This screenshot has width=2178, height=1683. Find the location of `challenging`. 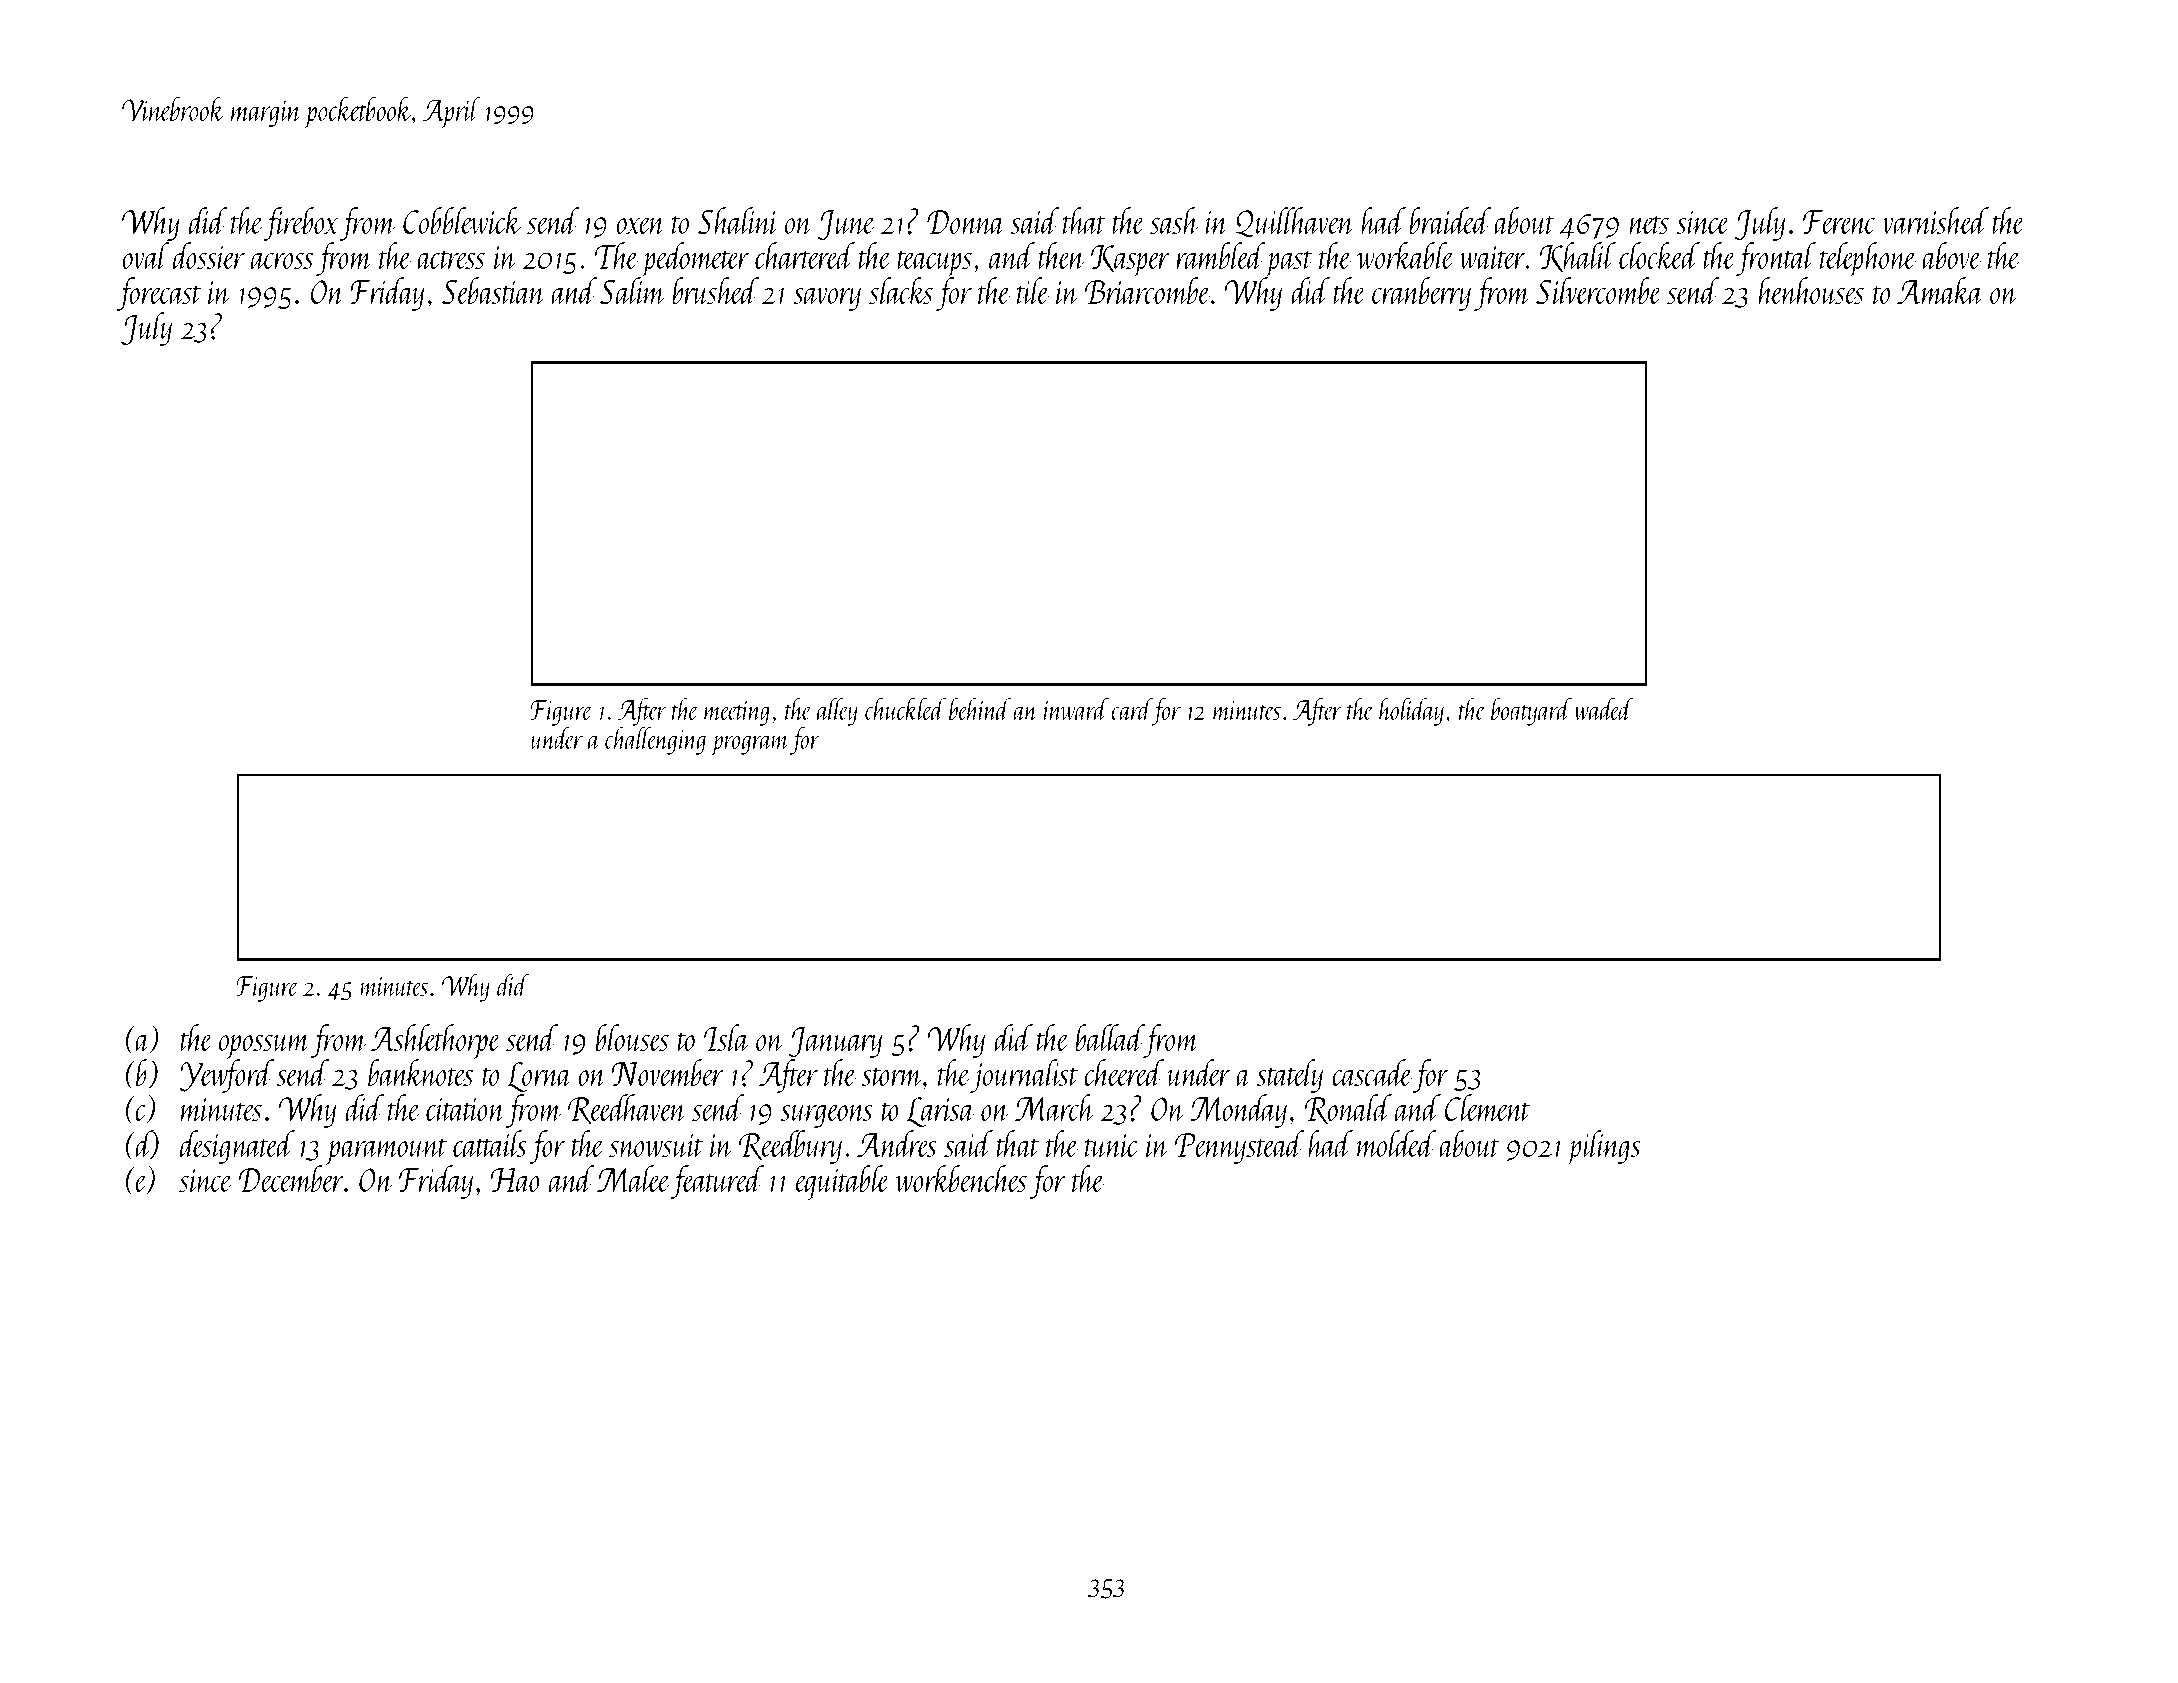

challenging is located at coordinates (655, 741).
